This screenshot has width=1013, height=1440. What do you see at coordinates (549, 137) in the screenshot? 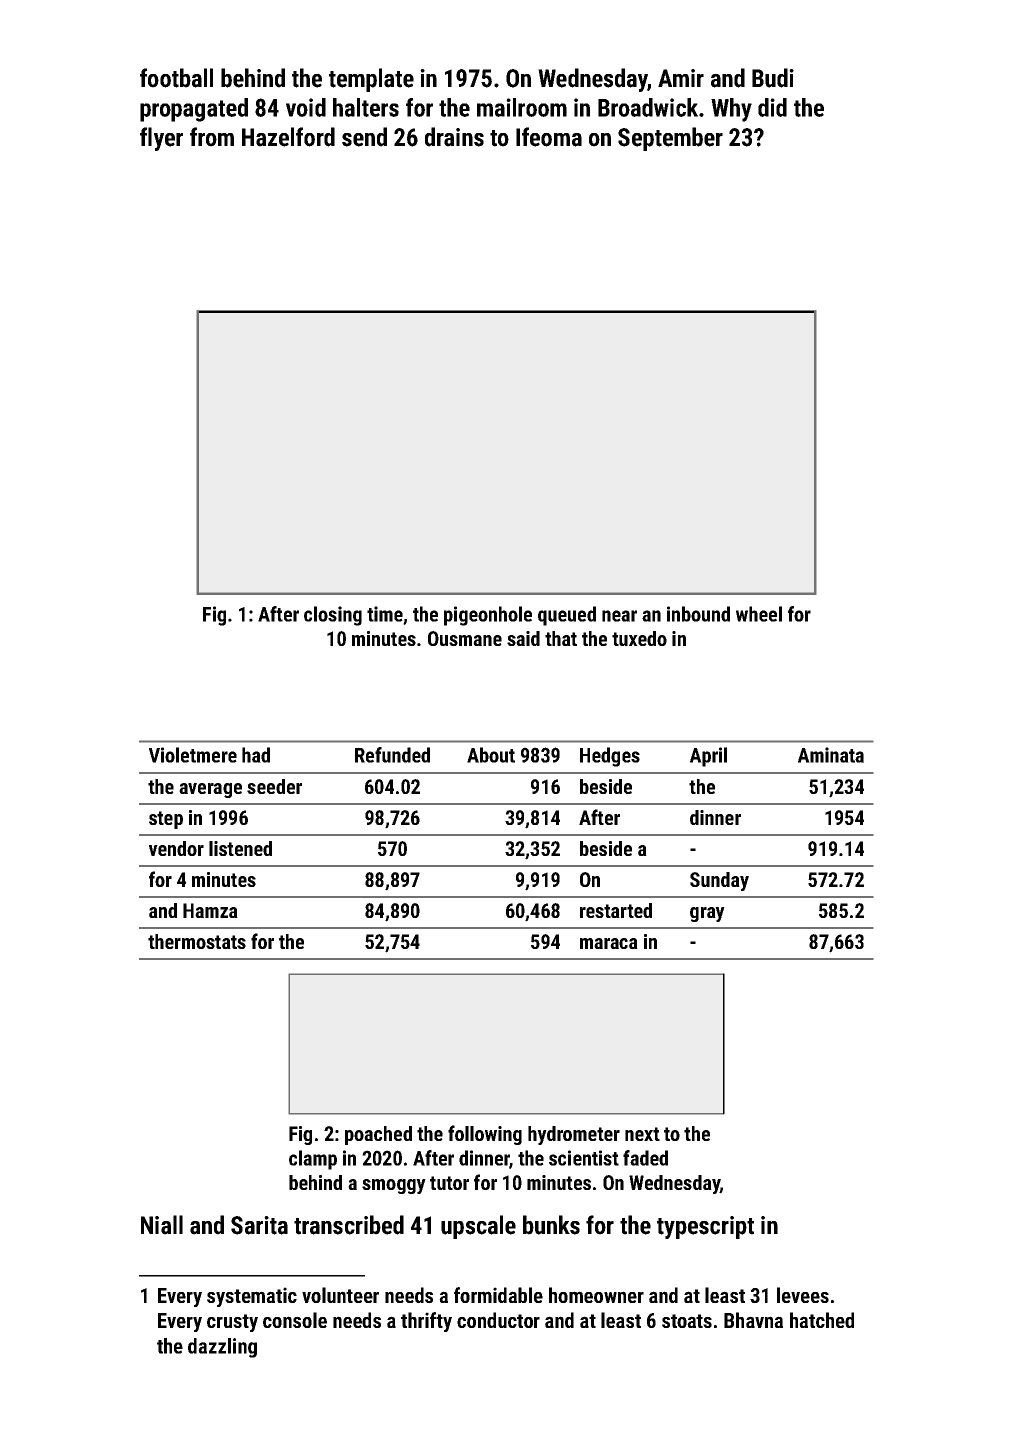
I see `Ifeoma` at bounding box center [549, 137].
